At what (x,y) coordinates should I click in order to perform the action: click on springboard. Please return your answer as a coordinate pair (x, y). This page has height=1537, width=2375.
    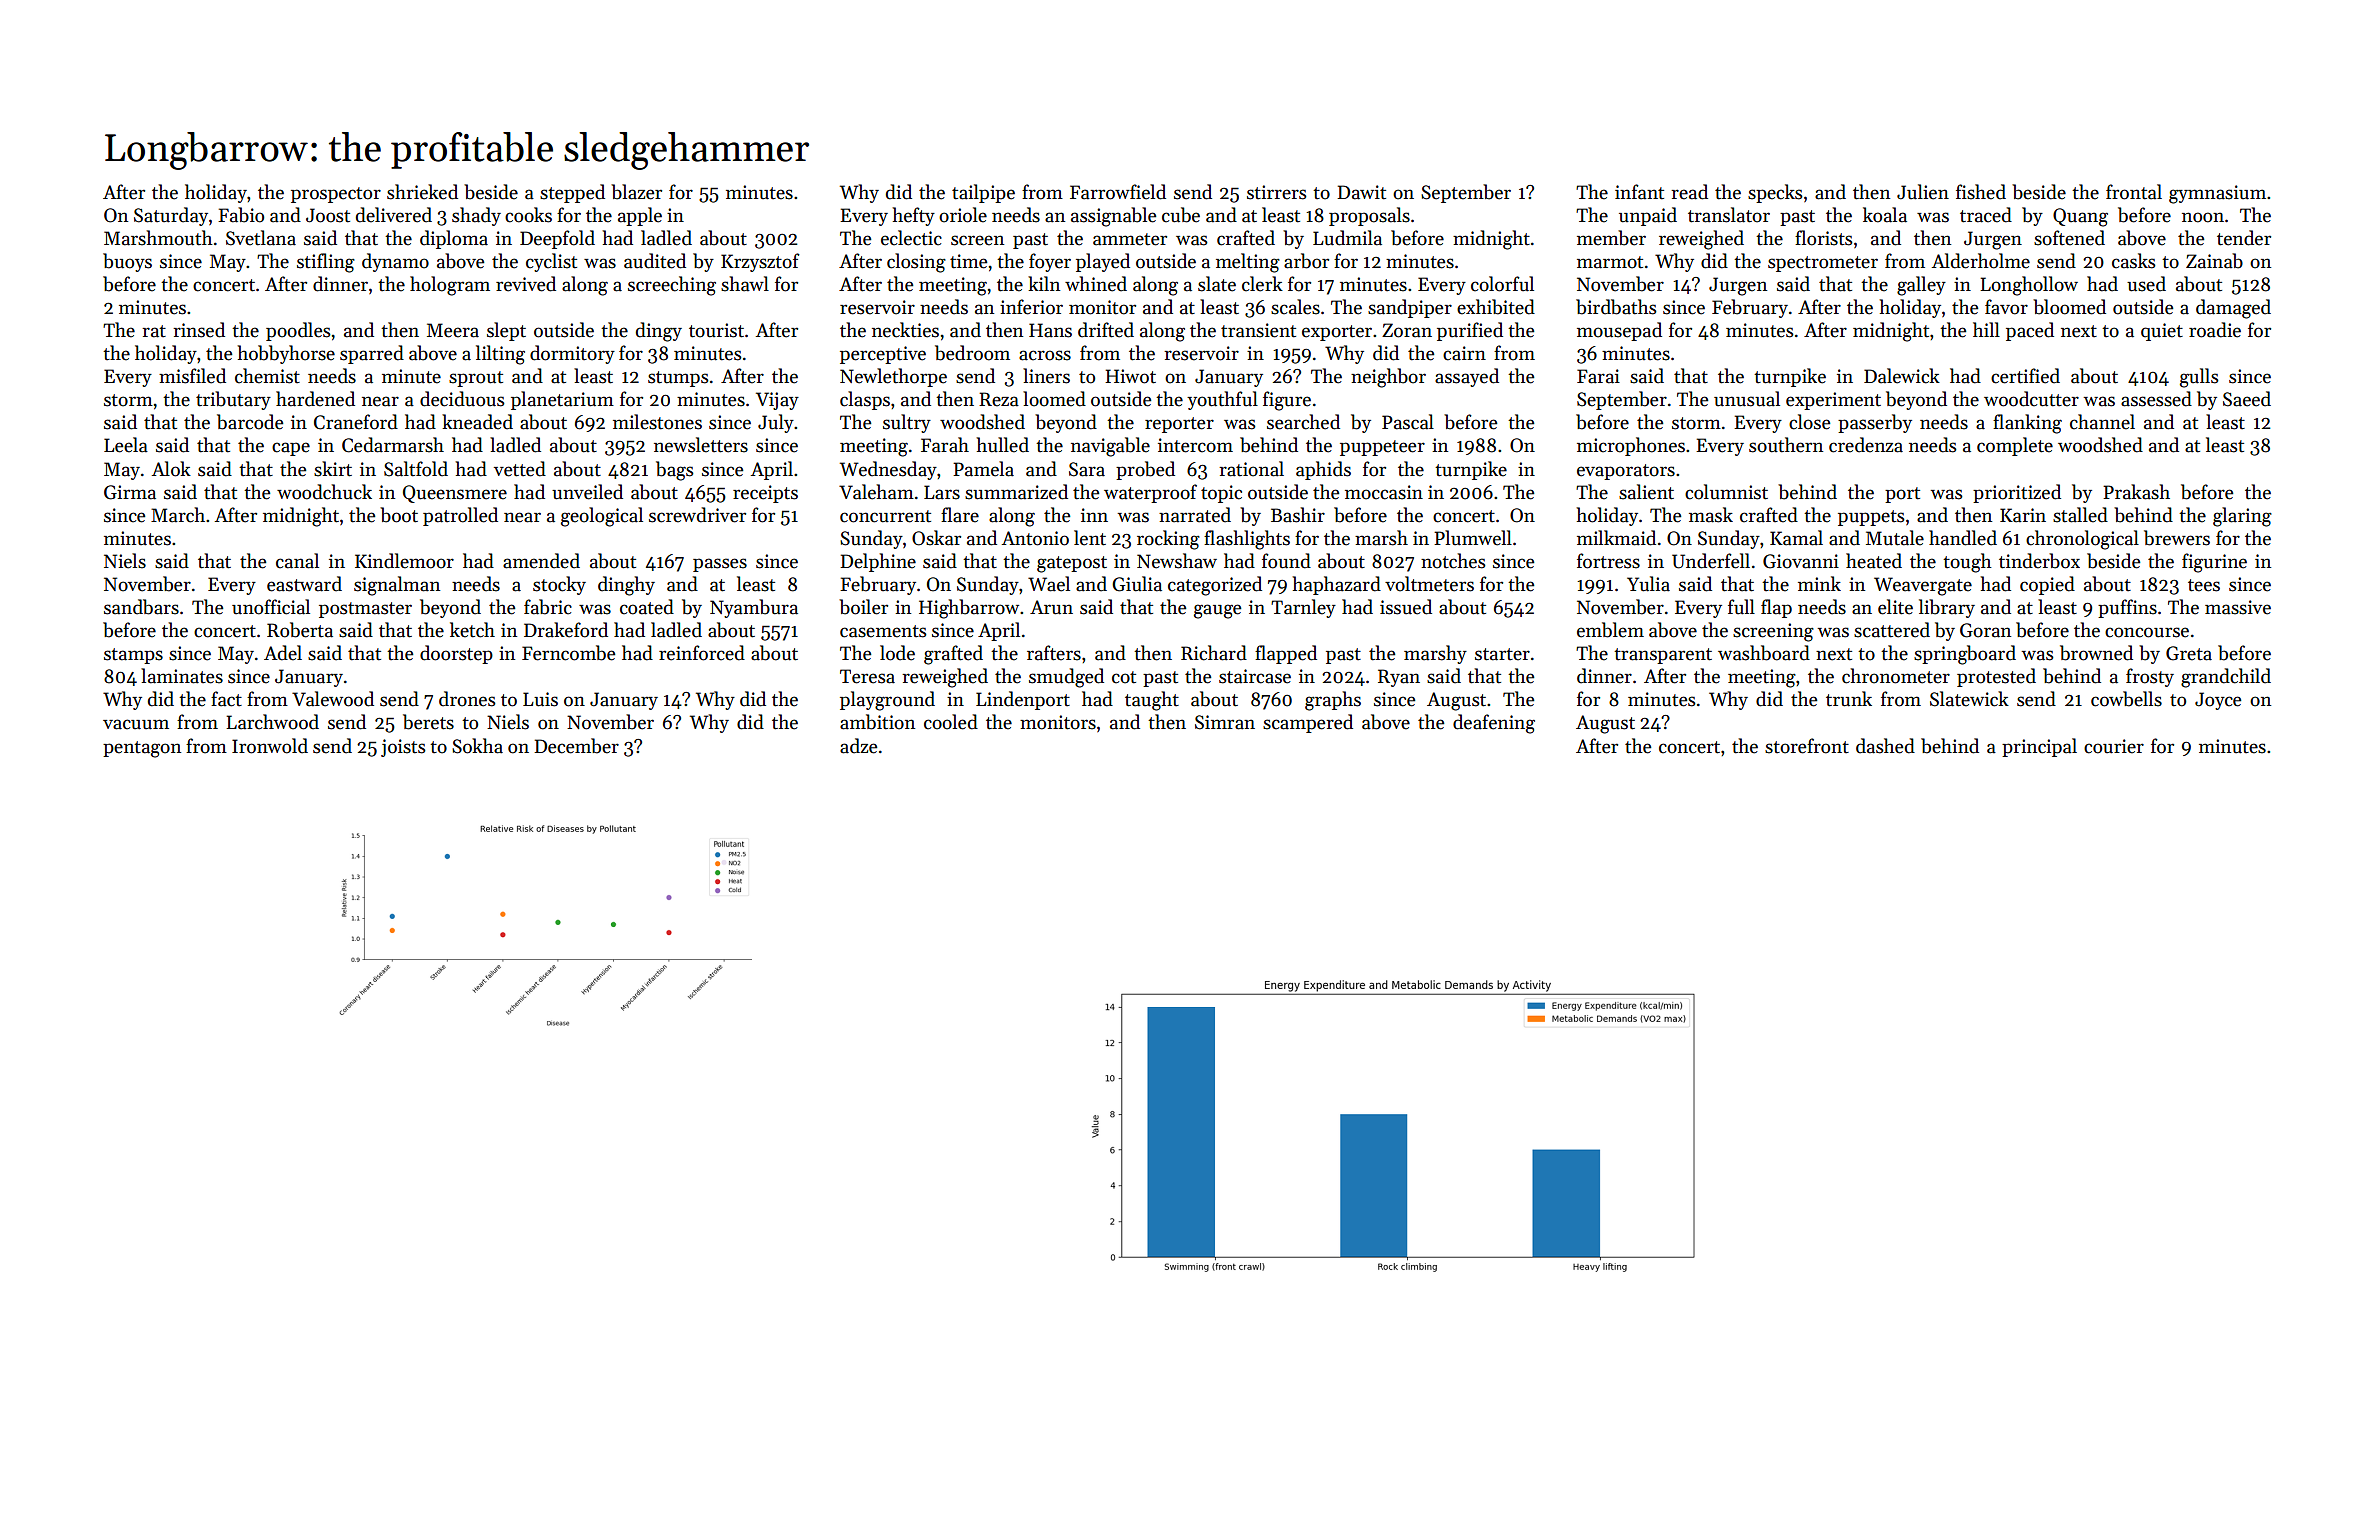
    Looking at the image, I should click on (1965, 655).
